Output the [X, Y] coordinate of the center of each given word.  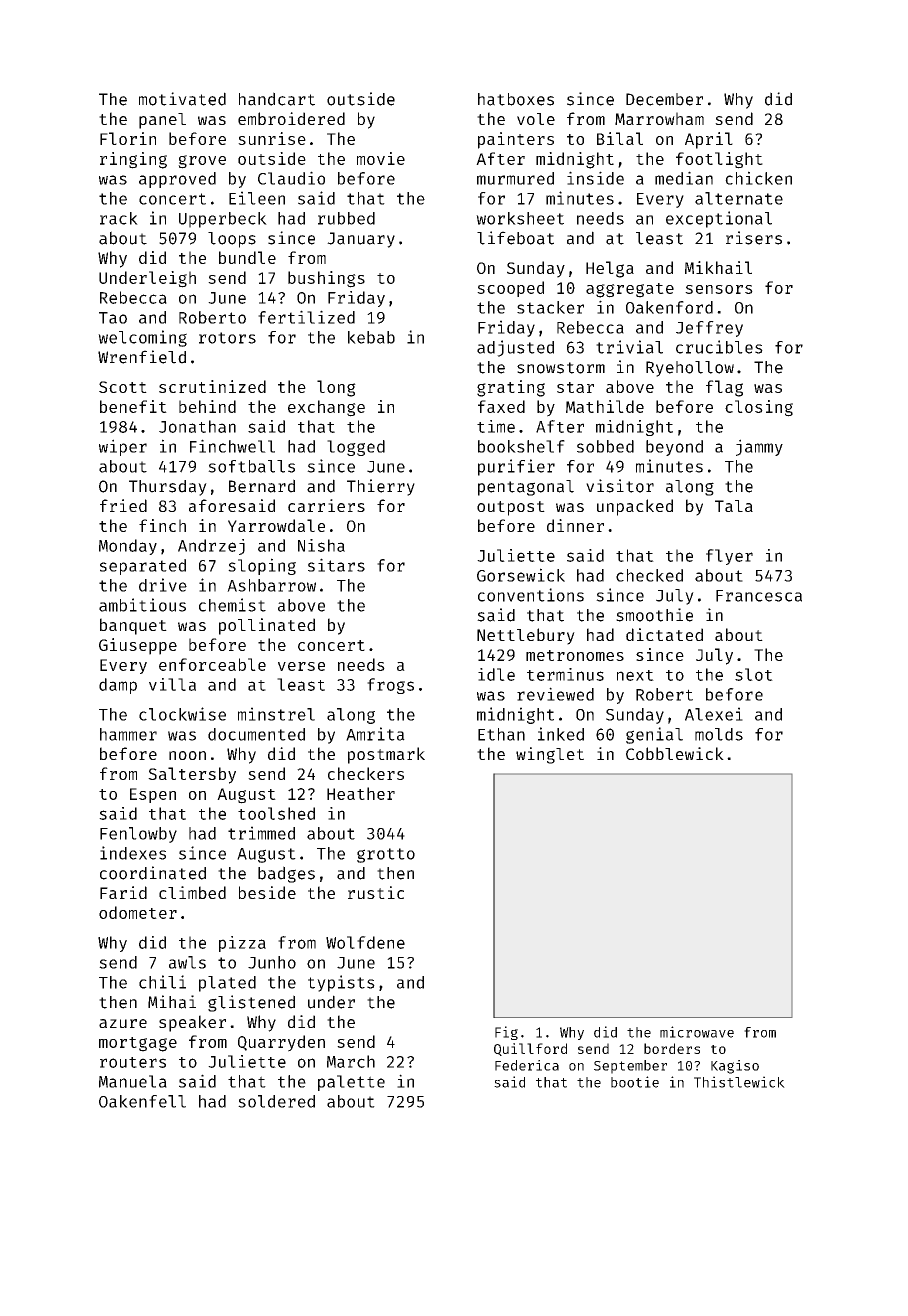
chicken [758, 178]
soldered [276, 1101]
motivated [182, 99]
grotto [386, 855]
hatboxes [516, 99]
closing [759, 408]
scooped [510, 289]
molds [719, 734]
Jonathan [197, 426]
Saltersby [192, 775]
